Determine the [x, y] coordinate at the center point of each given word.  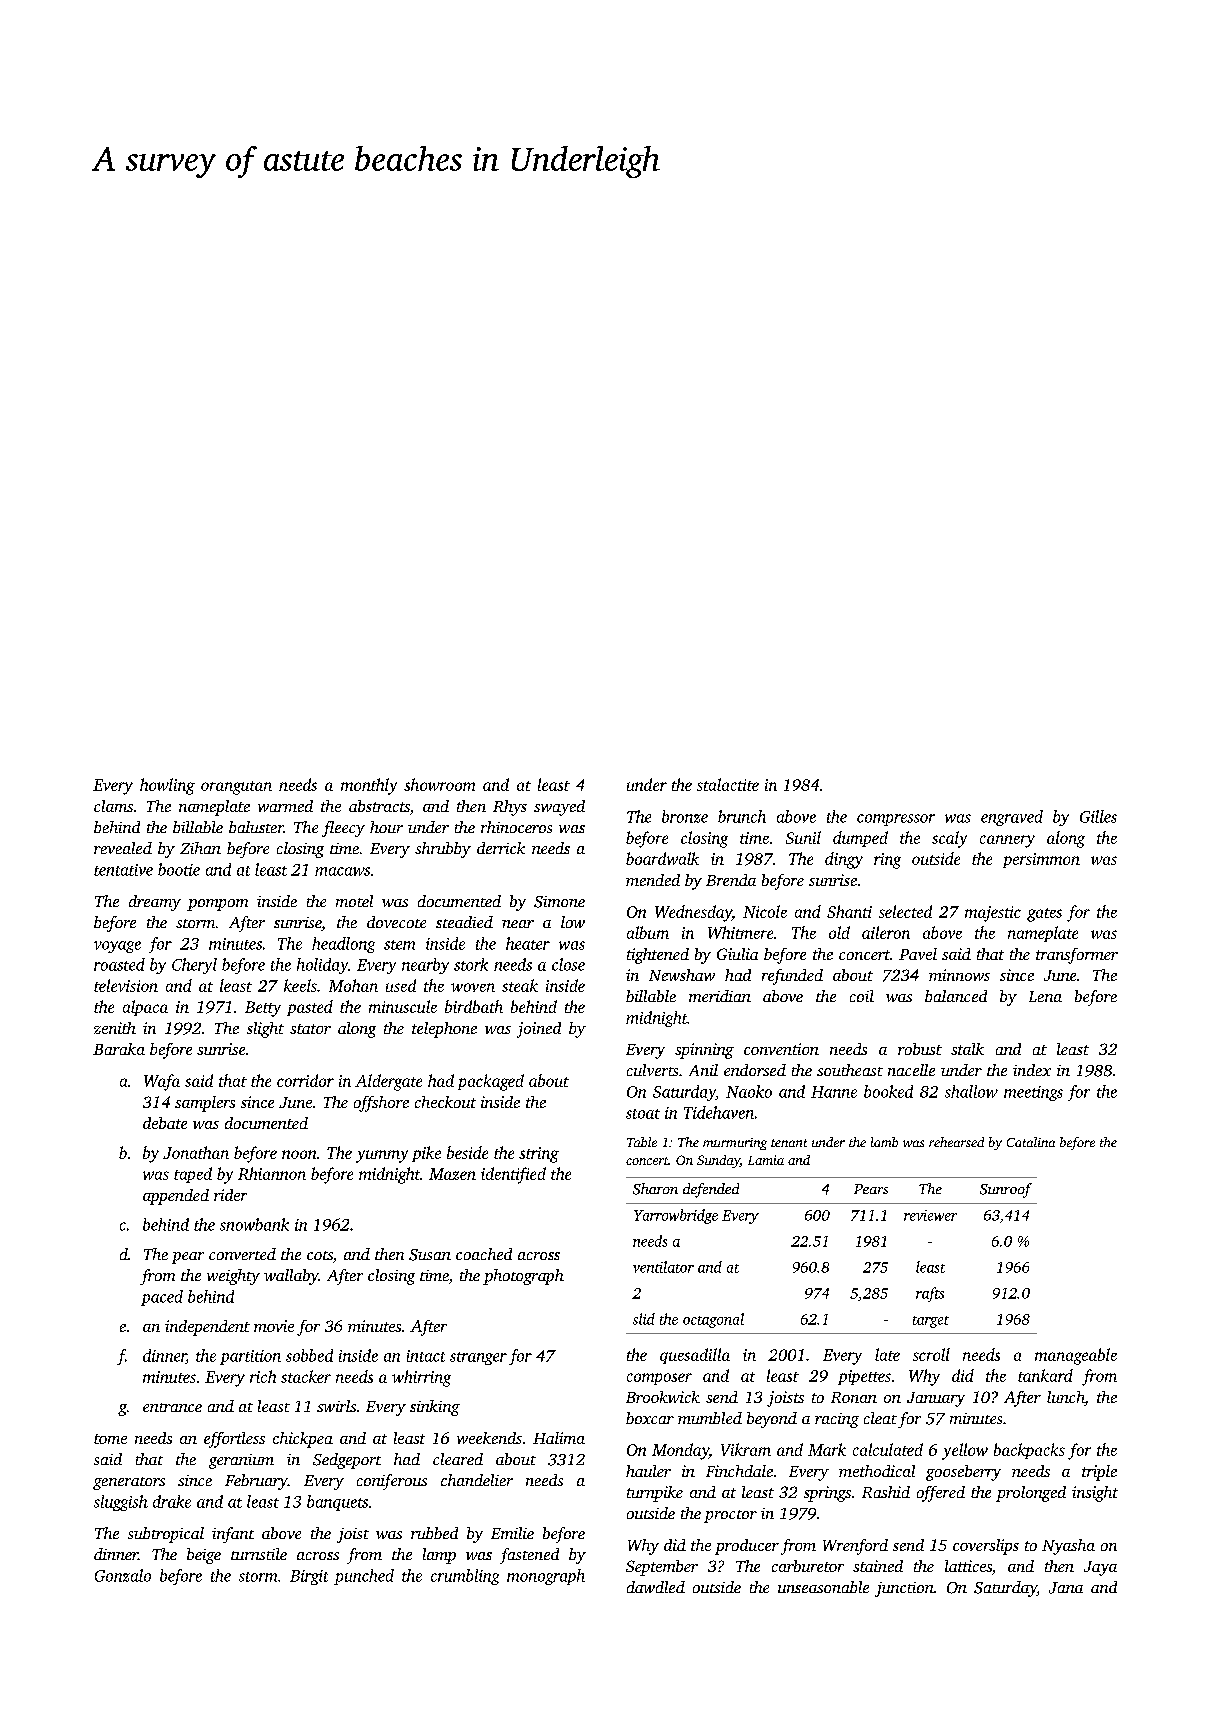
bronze [685, 816]
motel [354, 901]
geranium [241, 1461]
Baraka [119, 1049]
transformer [1077, 956]
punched [364, 1577]
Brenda [731, 880]
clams [113, 806]
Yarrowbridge [676, 1216]
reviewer [930, 1215]
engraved [1012, 818]
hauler [648, 1471]
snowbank [254, 1224]
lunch [1065, 1397]
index [1032, 1070]
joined [539, 1030]
